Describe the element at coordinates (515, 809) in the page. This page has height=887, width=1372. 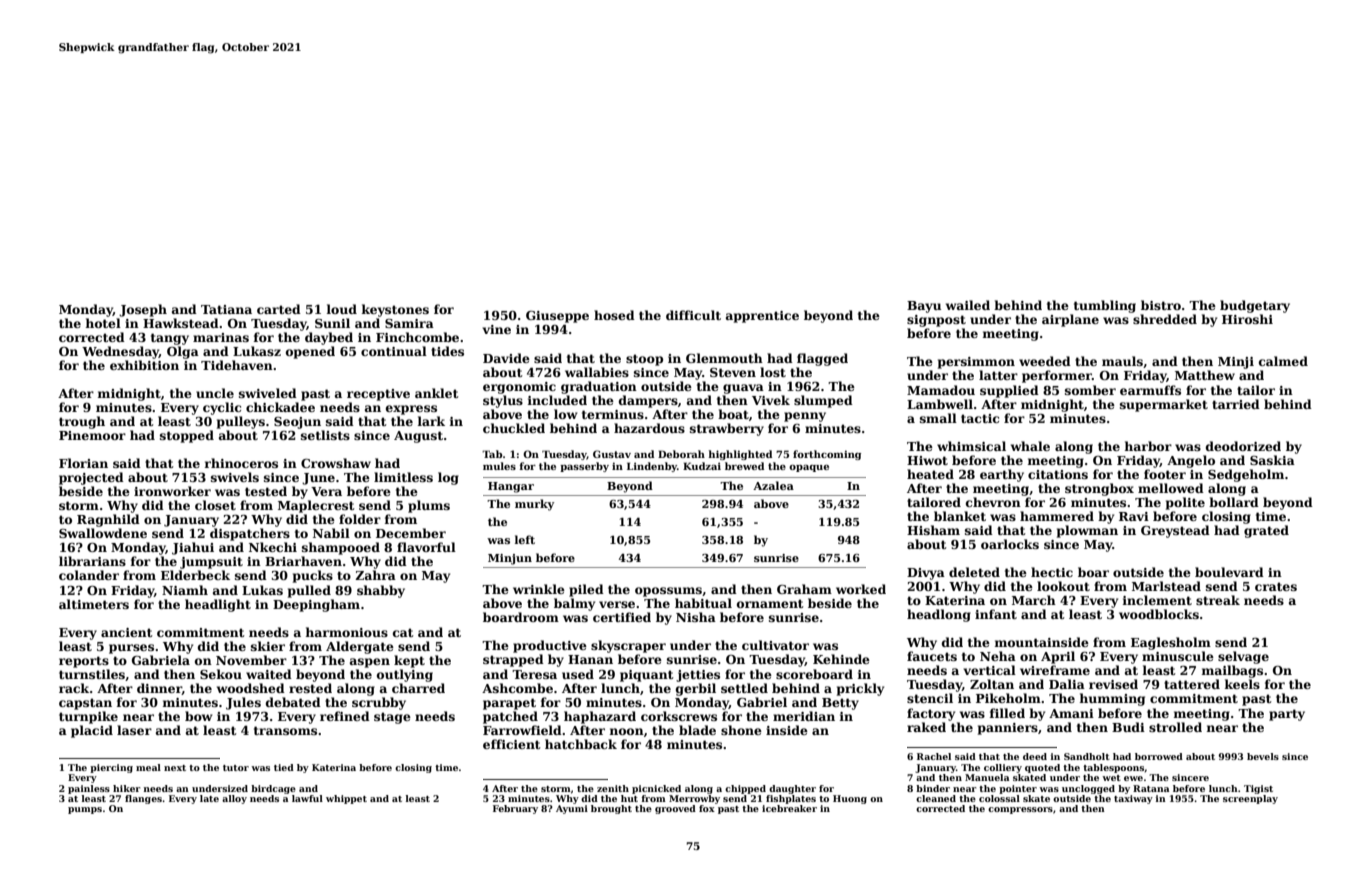
I see `February` at that location.
